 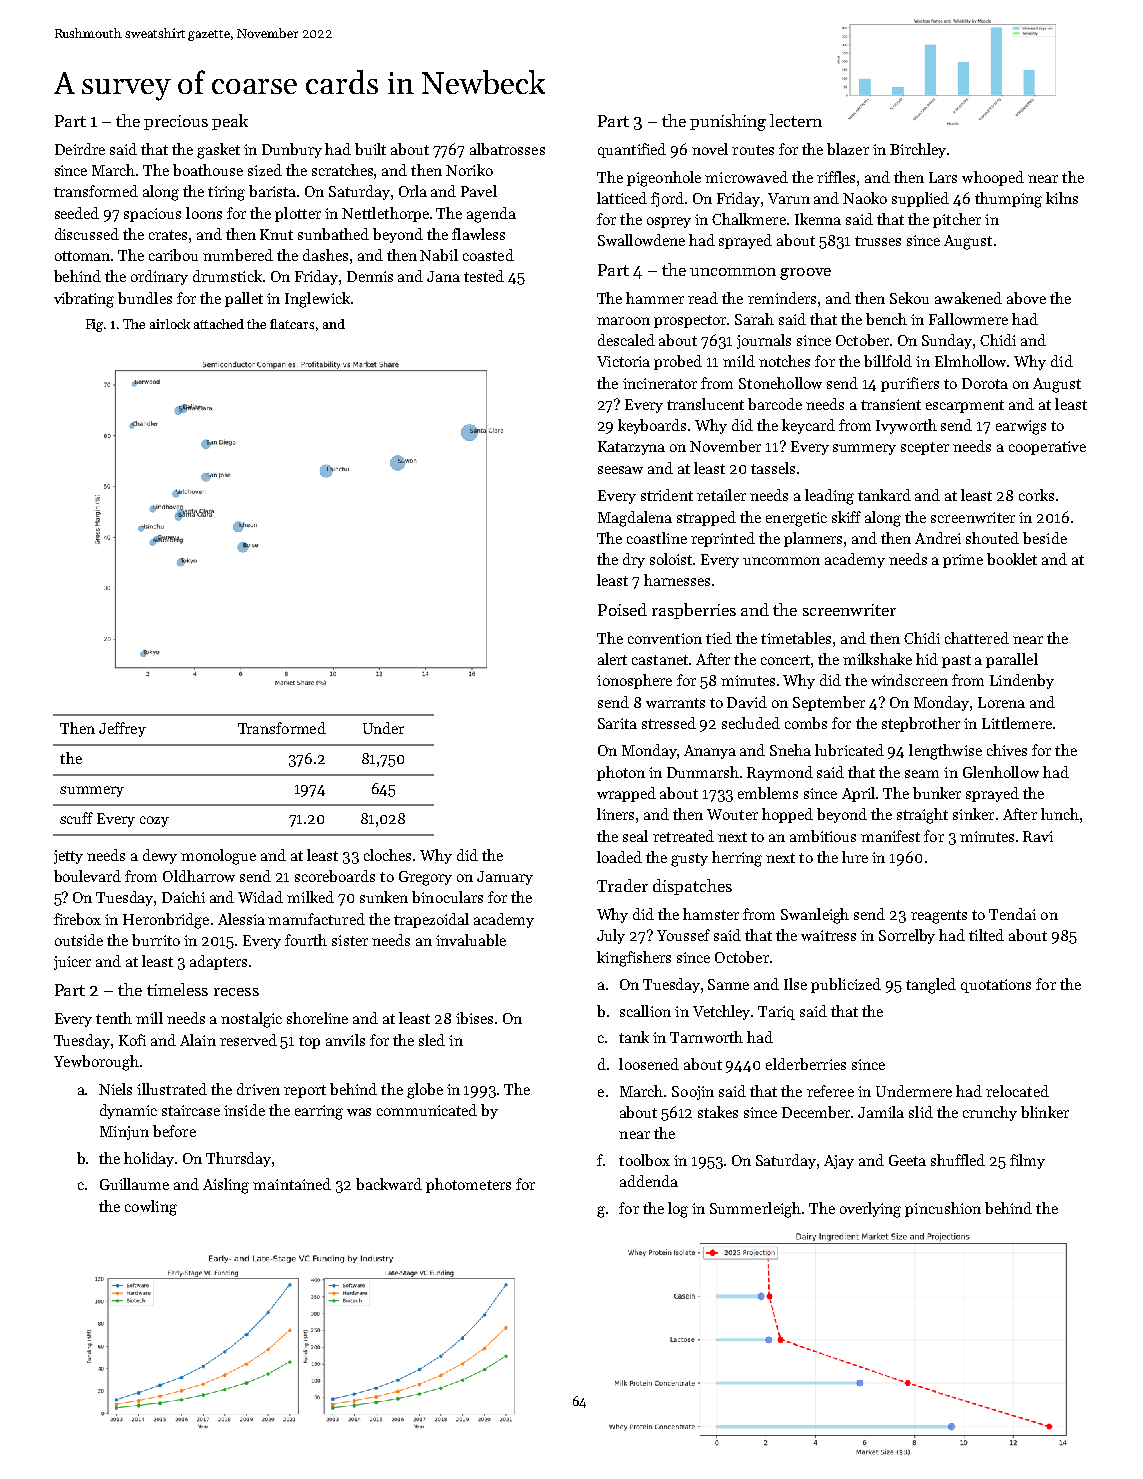 What do you see at coordinates (755, 1210) in the screenshot?
I see `Summerleigh` at bounding box center [755, 1210].
